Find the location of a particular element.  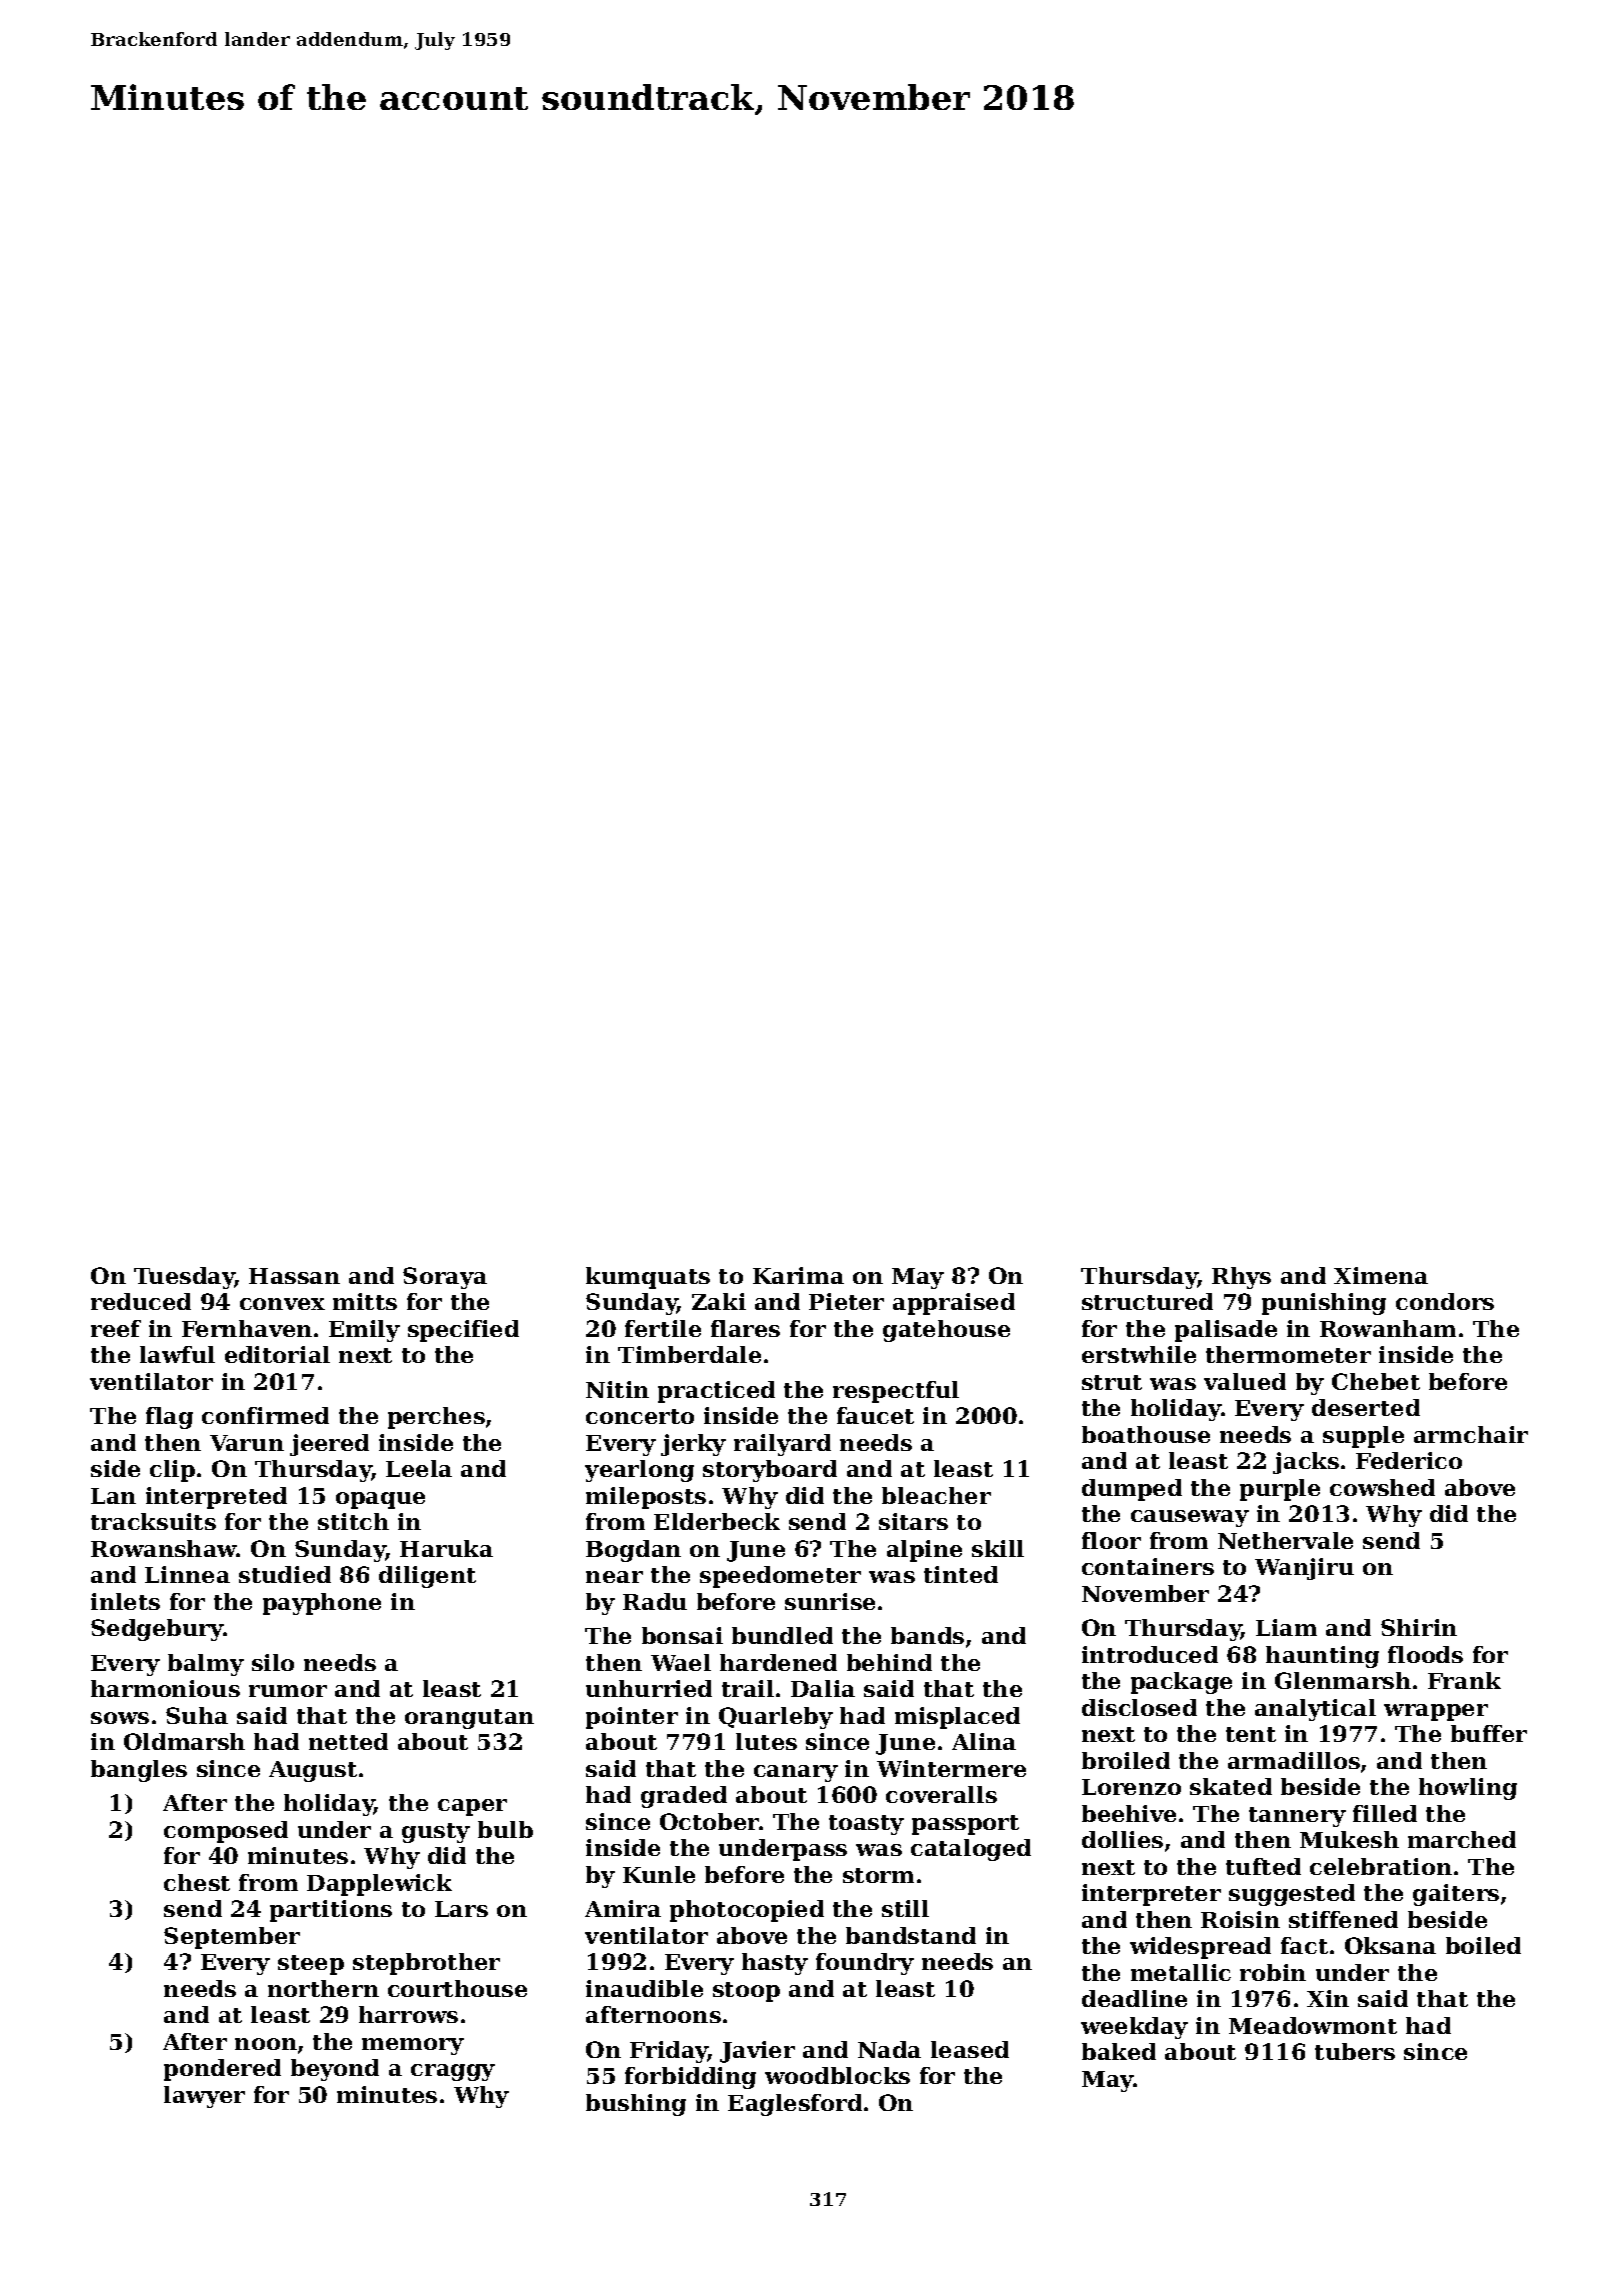

lawyer is located at coordinates (204, 2097).
